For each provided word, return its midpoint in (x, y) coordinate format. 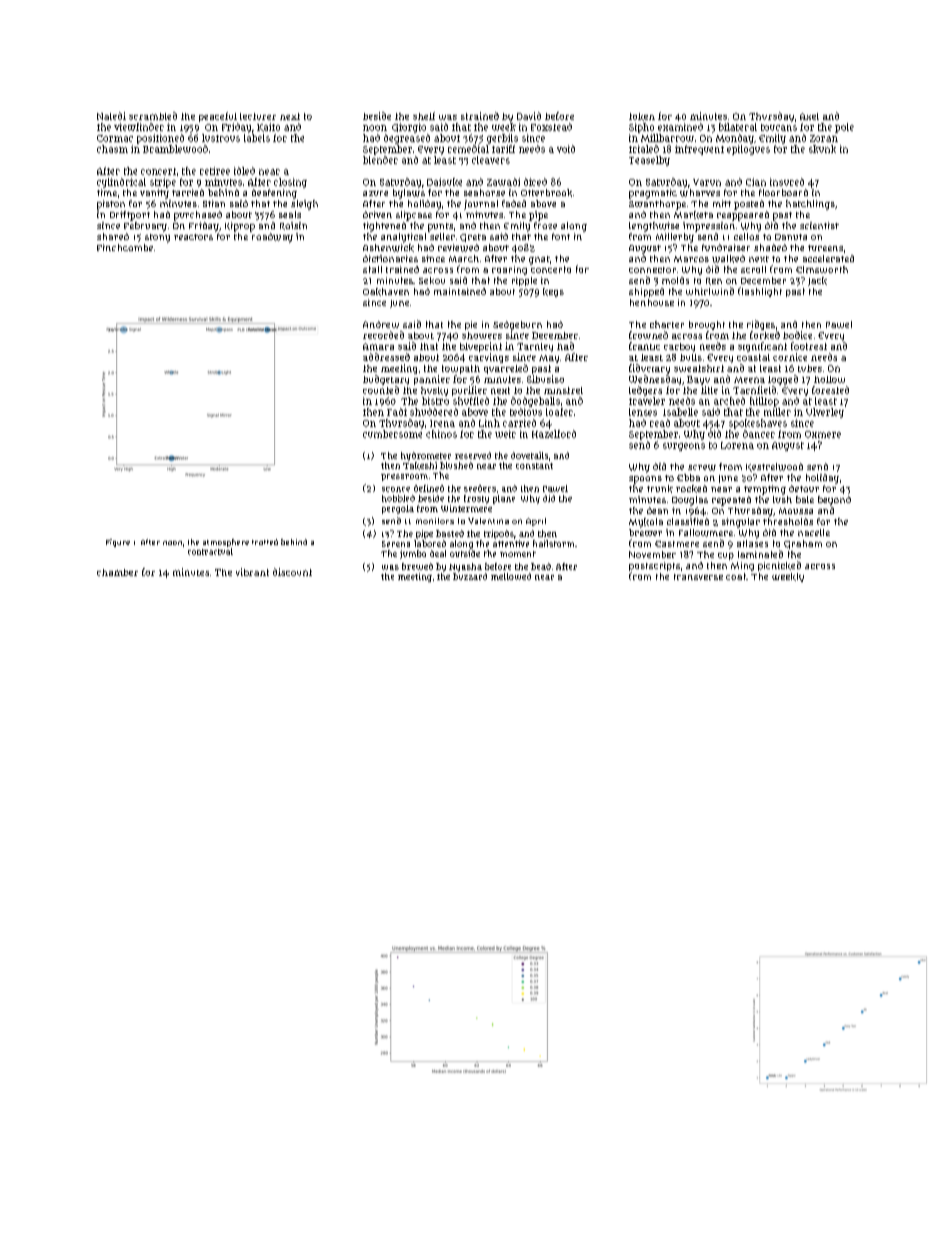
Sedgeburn (517, 325)
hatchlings (810, 205)
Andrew (381, 324)
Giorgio (409, 128)
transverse (698, 577)
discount (292, 572)
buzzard (470, 576)
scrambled (153, 116)
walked (728, 259)
